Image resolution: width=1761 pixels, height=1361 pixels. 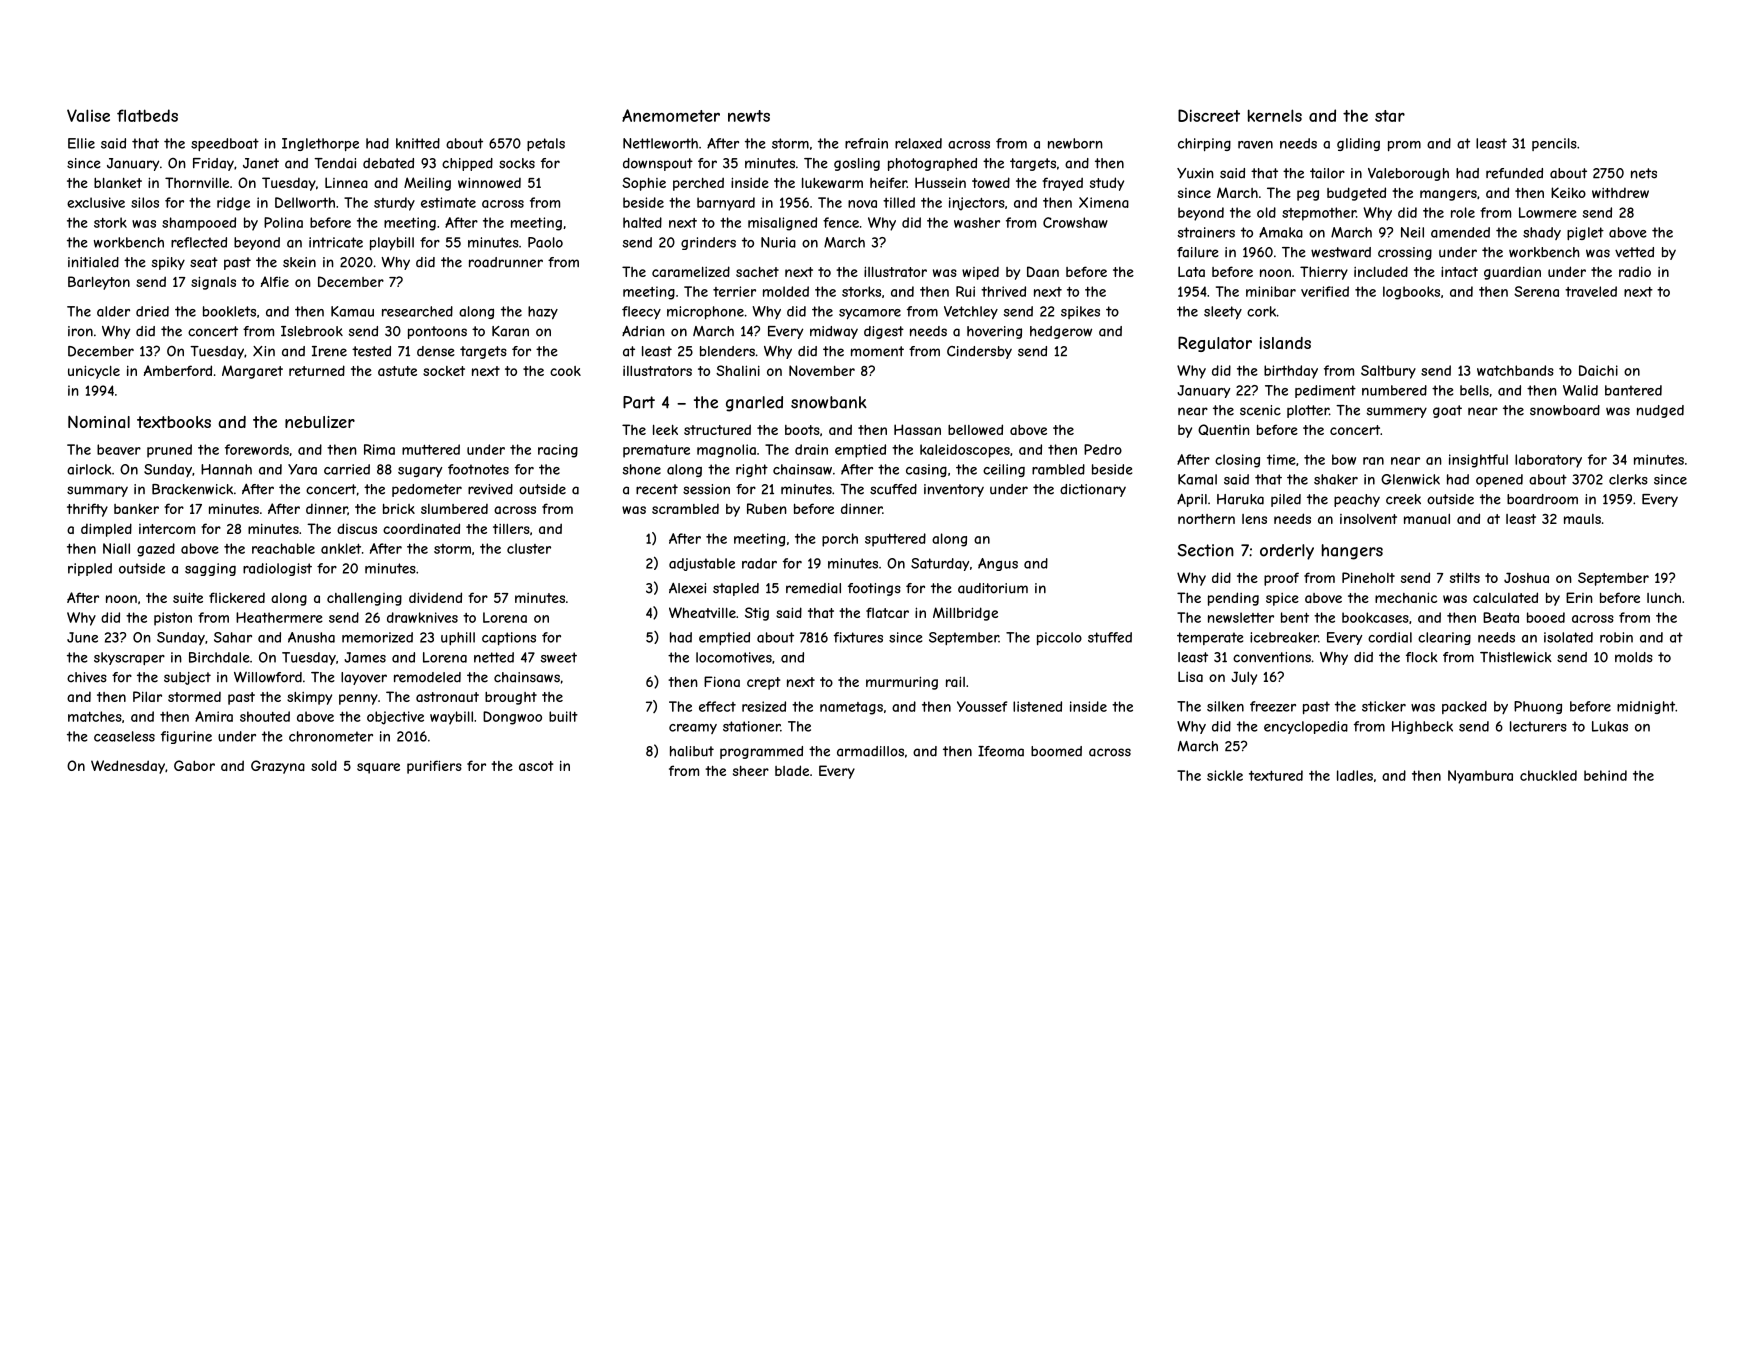 I want to click on star, so click(x=1390, y=116).
